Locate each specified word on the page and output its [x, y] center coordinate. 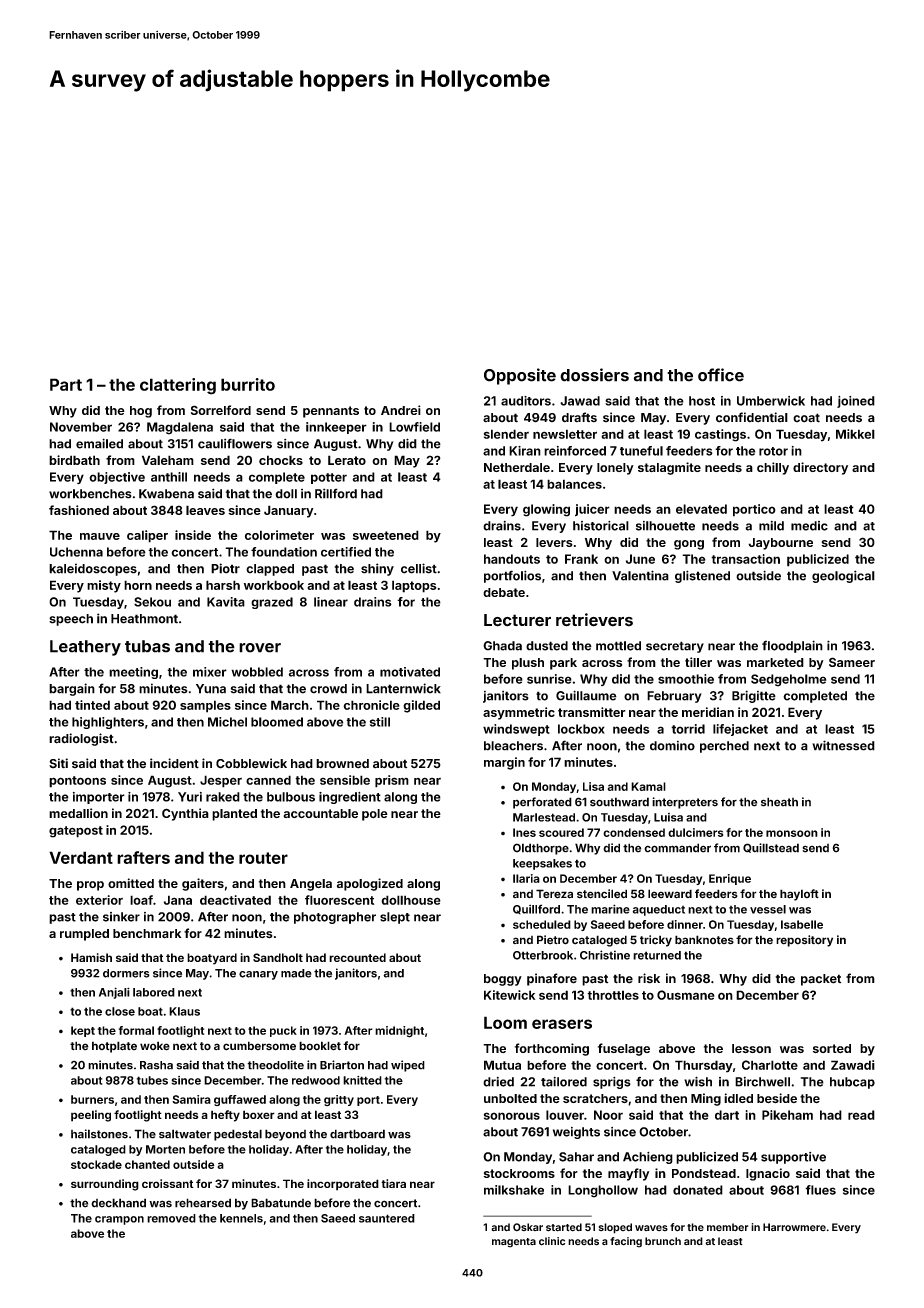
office [721, 375]
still [380, 722]
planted [234, 815]
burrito [248, 384]
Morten [165, 1149]
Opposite [520, 376]
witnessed [843, 745]
